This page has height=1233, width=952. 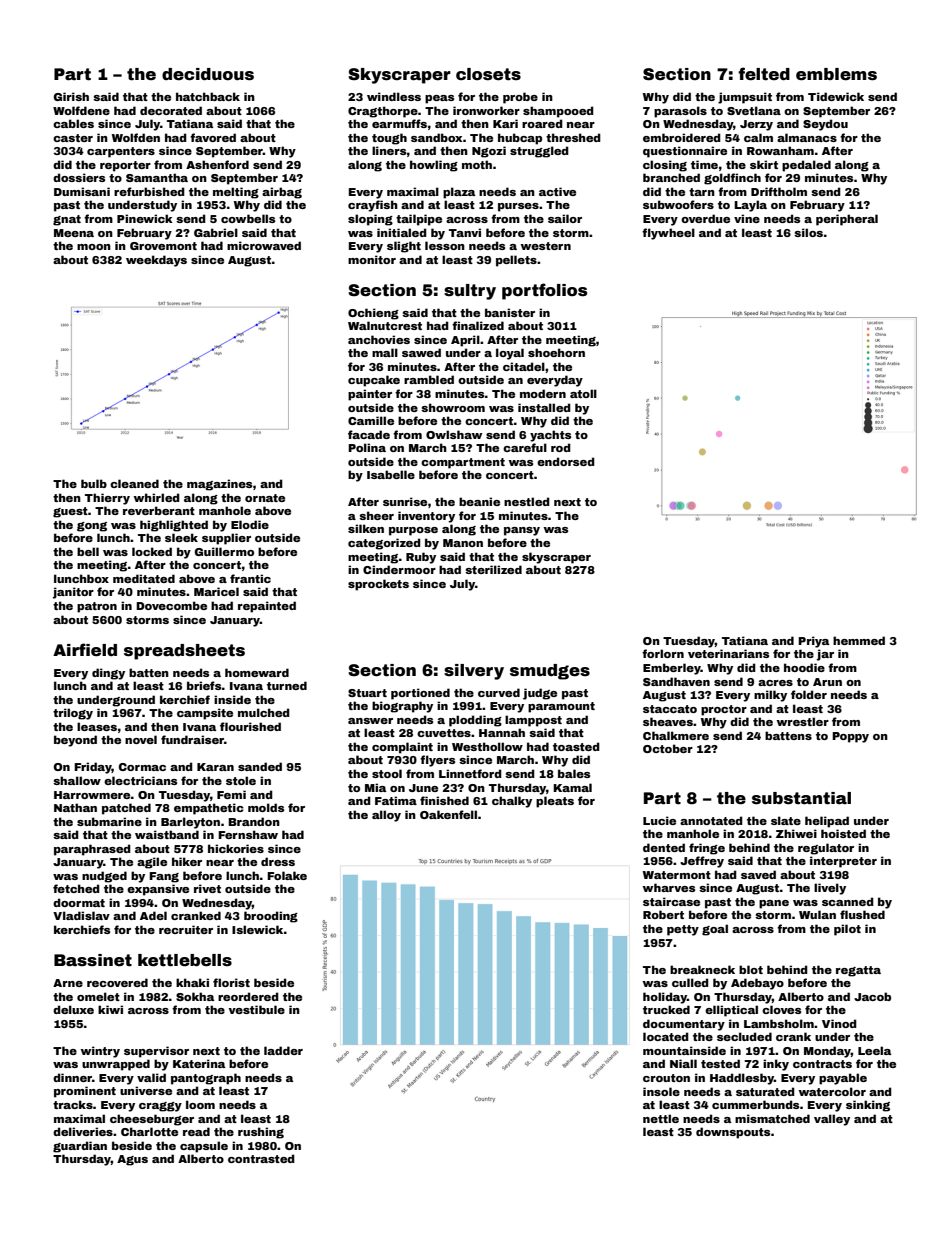 I want to click on mulched, so click(x=264, y=712).
